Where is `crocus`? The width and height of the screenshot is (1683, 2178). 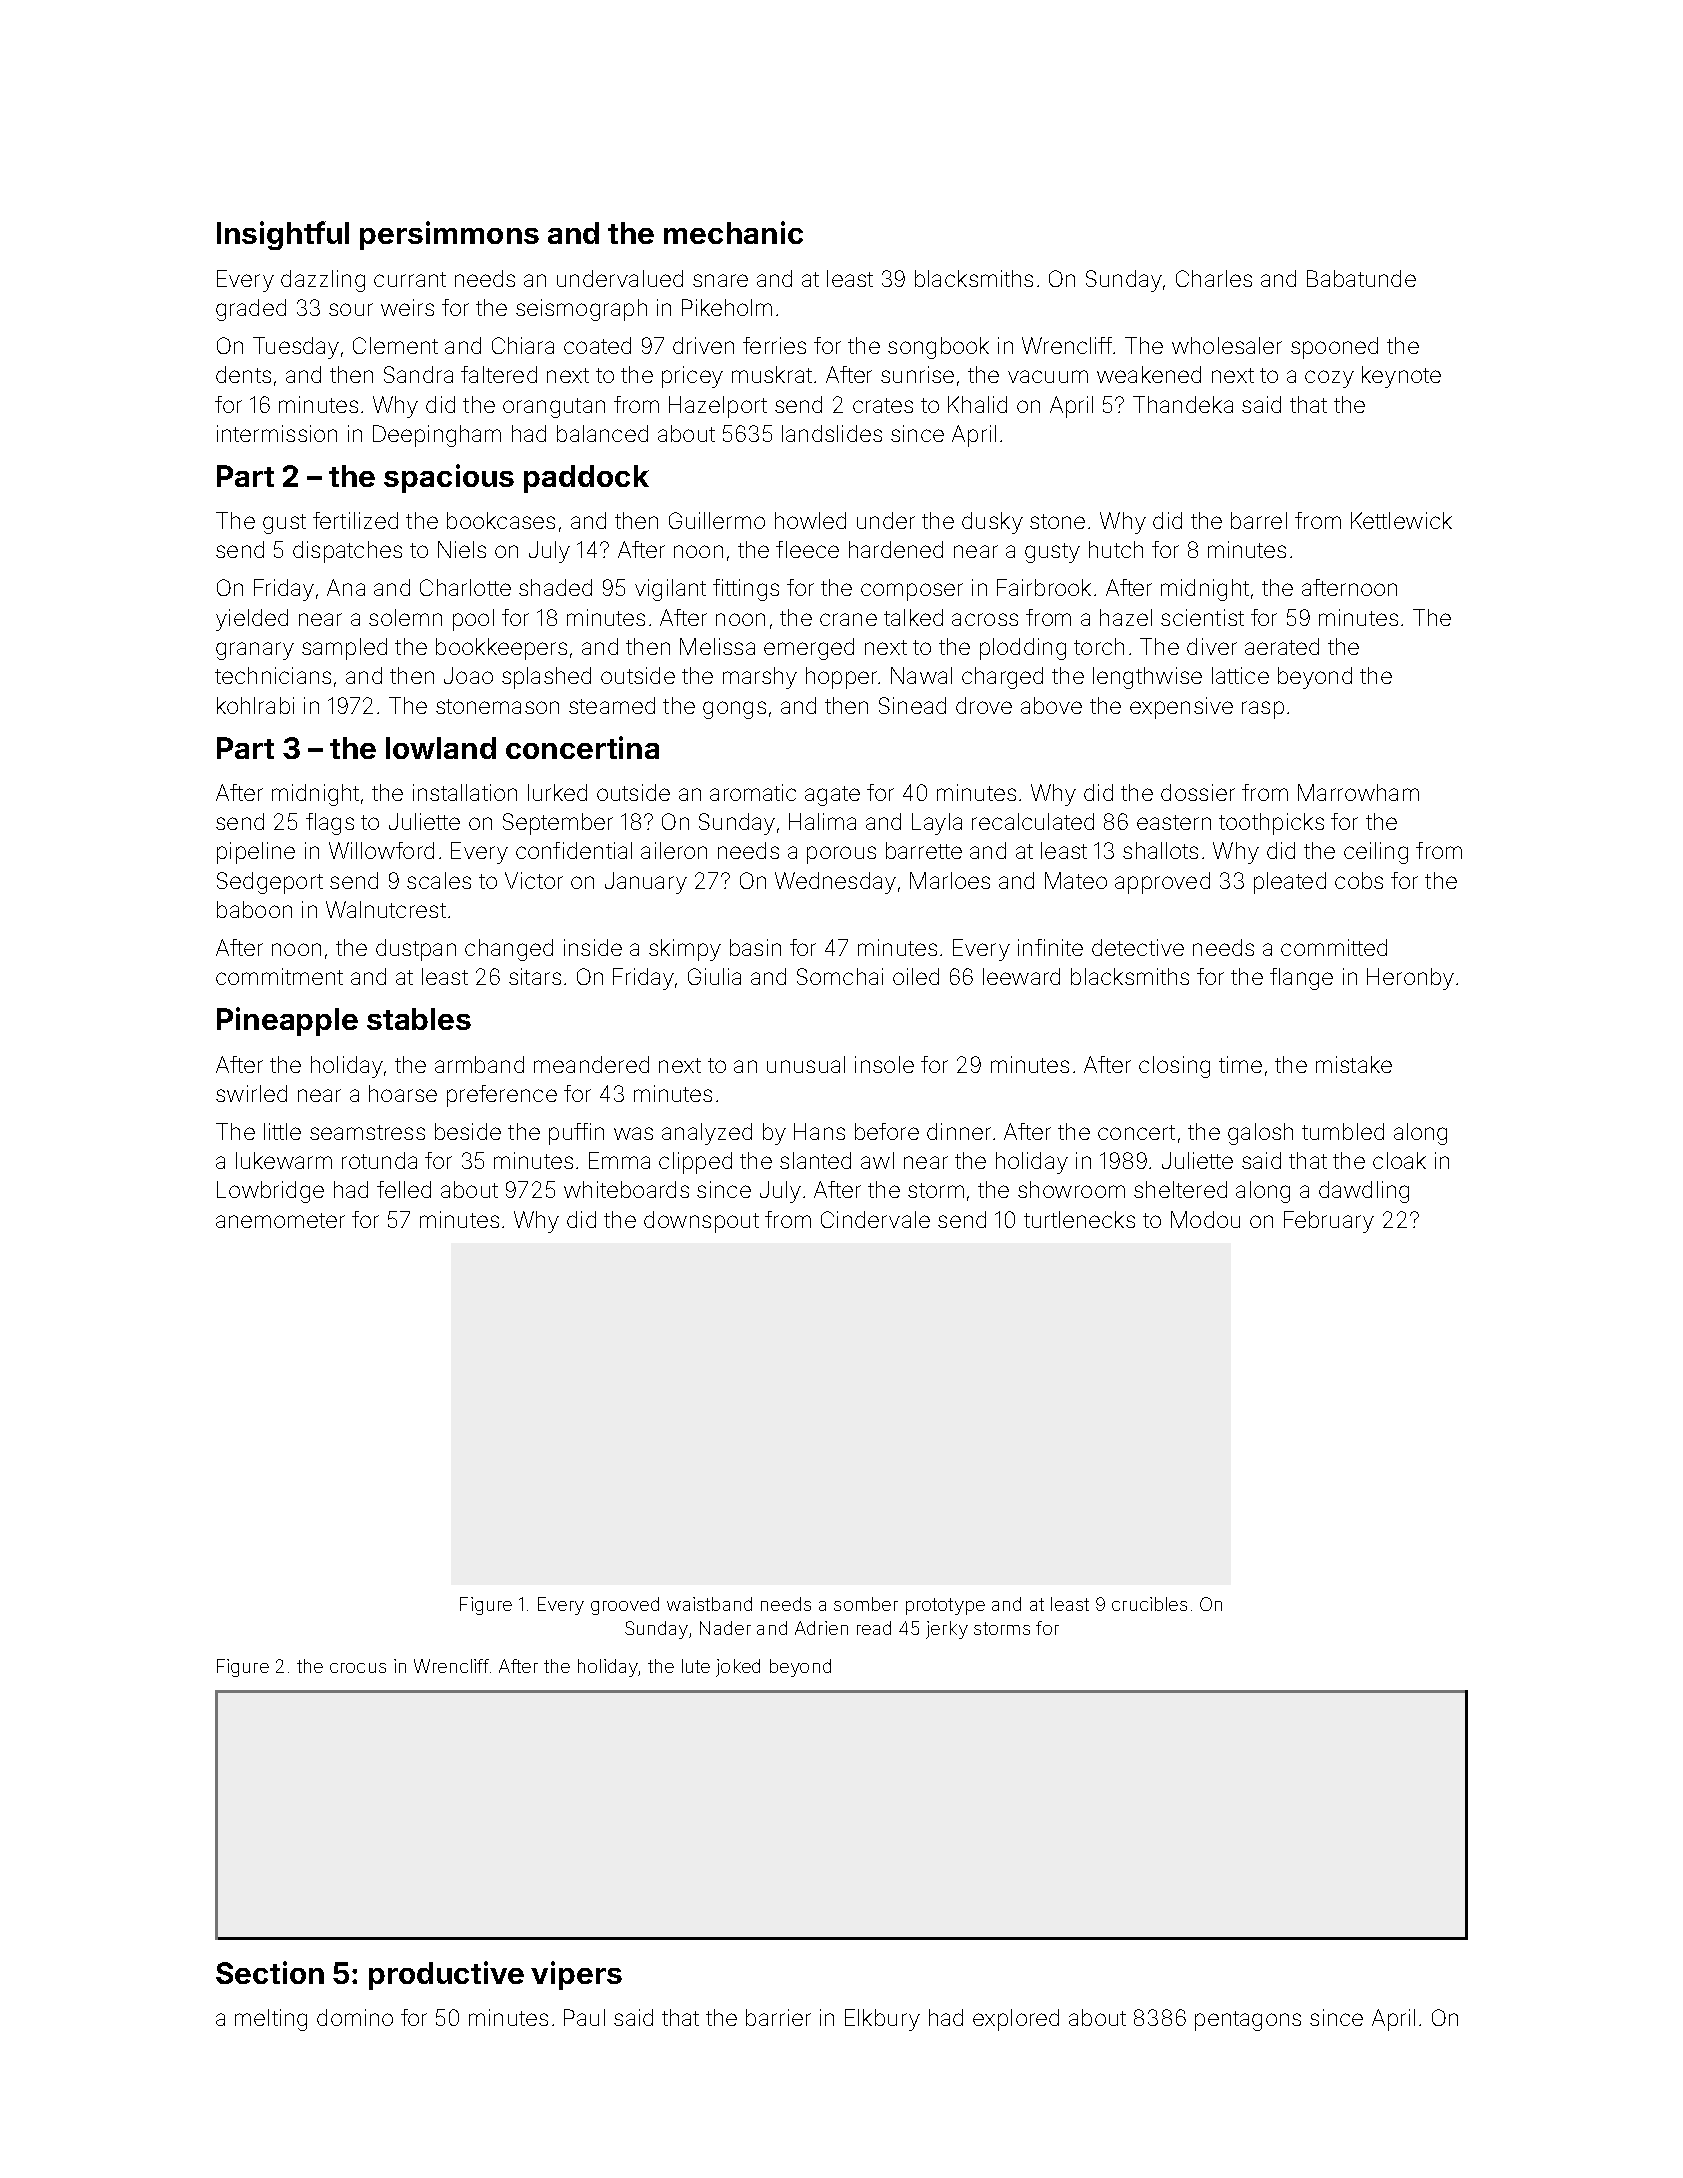
crocus is located at coordinates (358, 1668).
